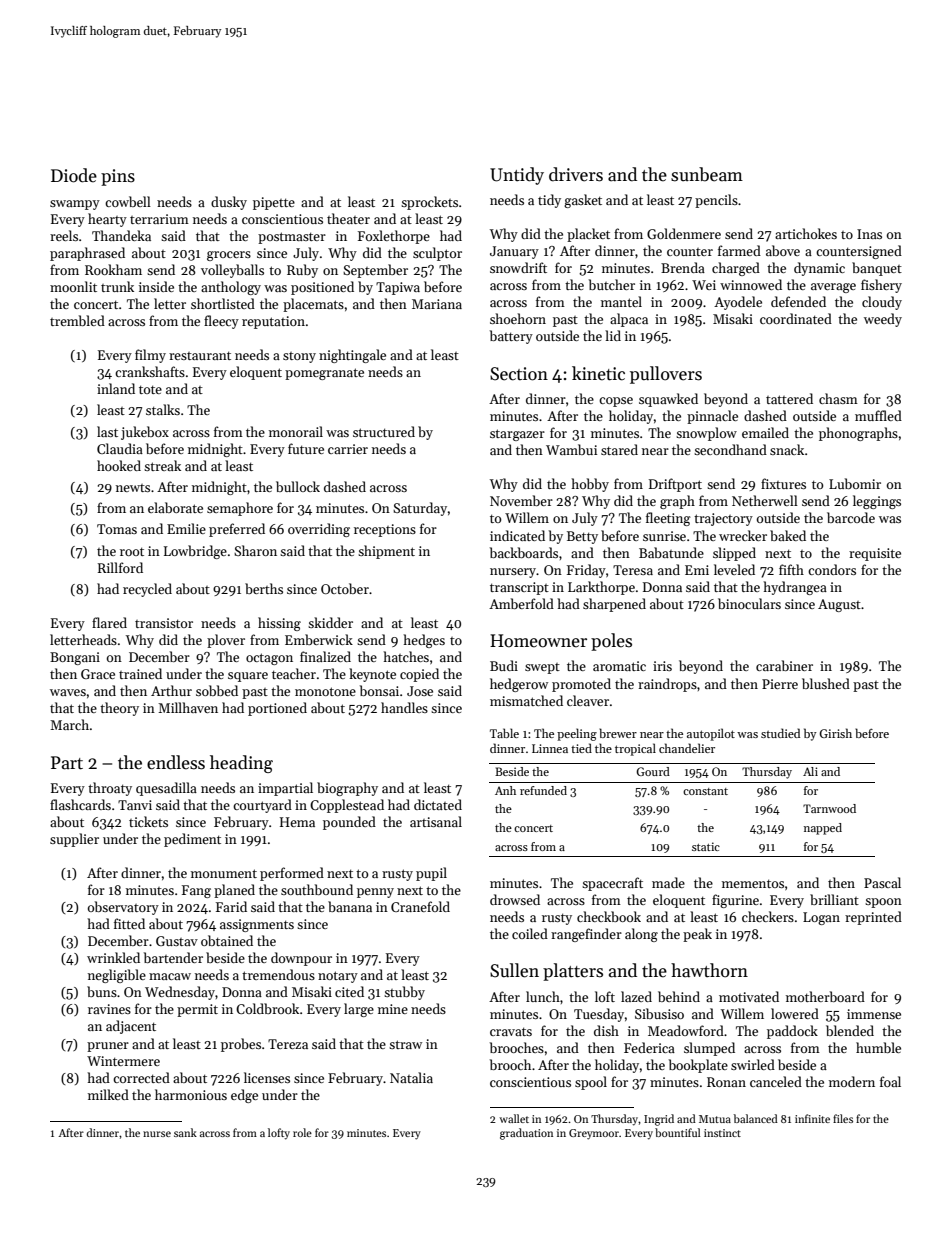 The width and height of the document is (952, 1233). Describe the element at coordinates (576, 174) in the document. I see `drivers` at that location.
